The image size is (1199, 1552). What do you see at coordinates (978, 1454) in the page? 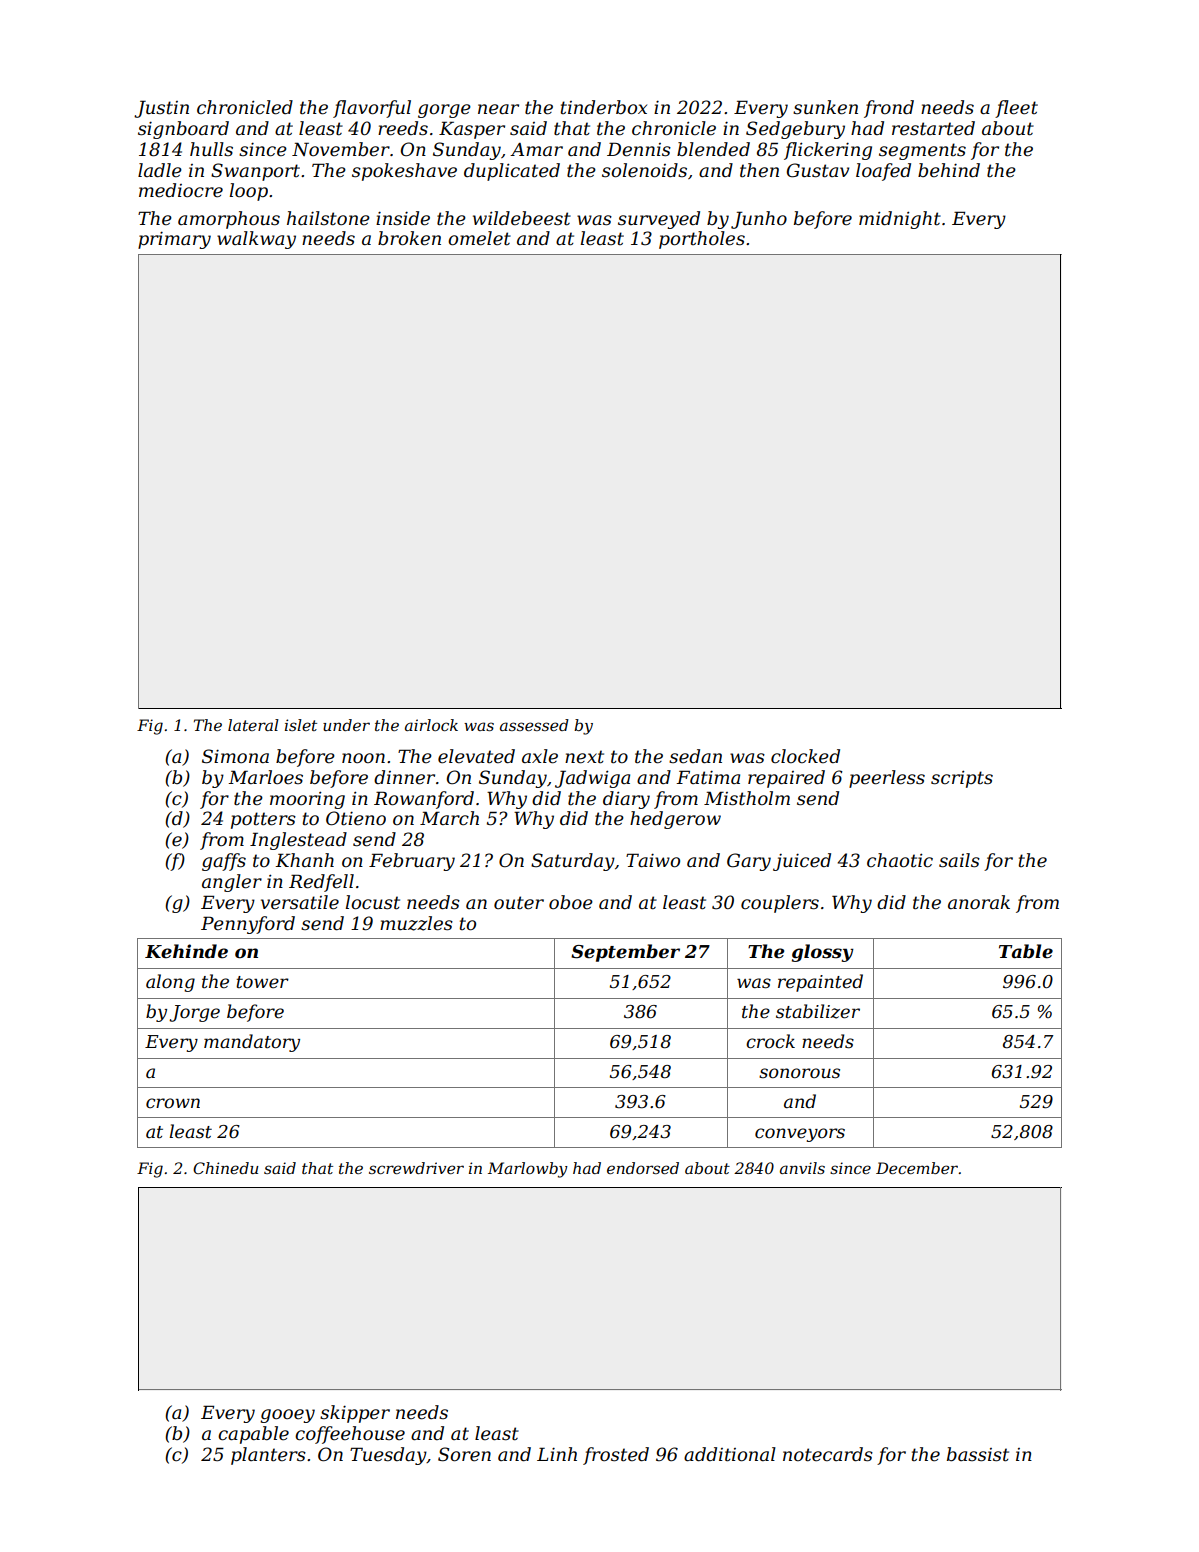
I see `bassist` at bounding box center [978, 1454].
